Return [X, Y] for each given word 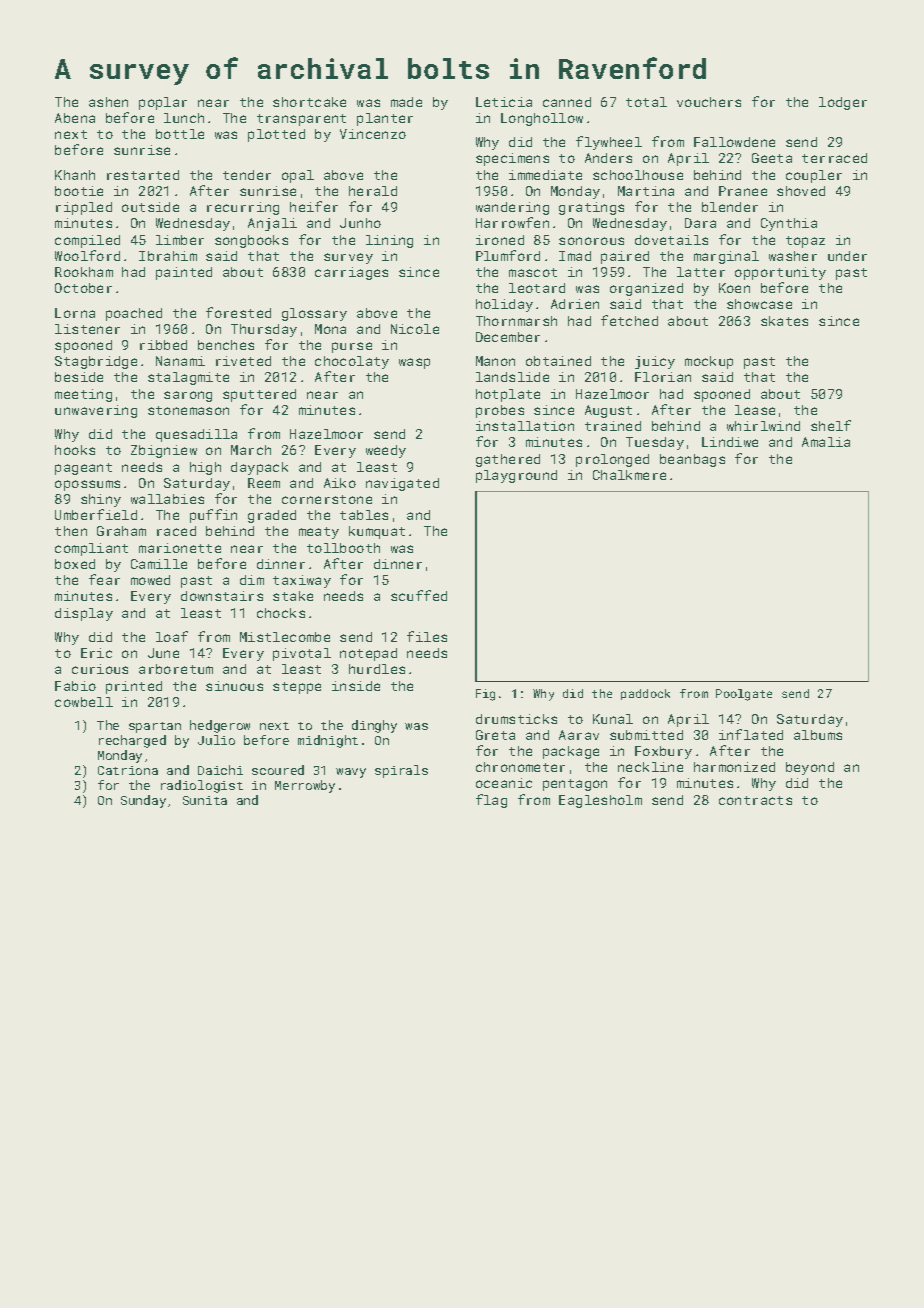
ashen [108, 102]
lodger [843, 103]
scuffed [419, 595]
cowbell [84, 702]
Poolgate [744, 695]
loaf [172, 636]
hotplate [508, 395]
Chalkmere [629, 475]
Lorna [75, 313]
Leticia [504, 102]
